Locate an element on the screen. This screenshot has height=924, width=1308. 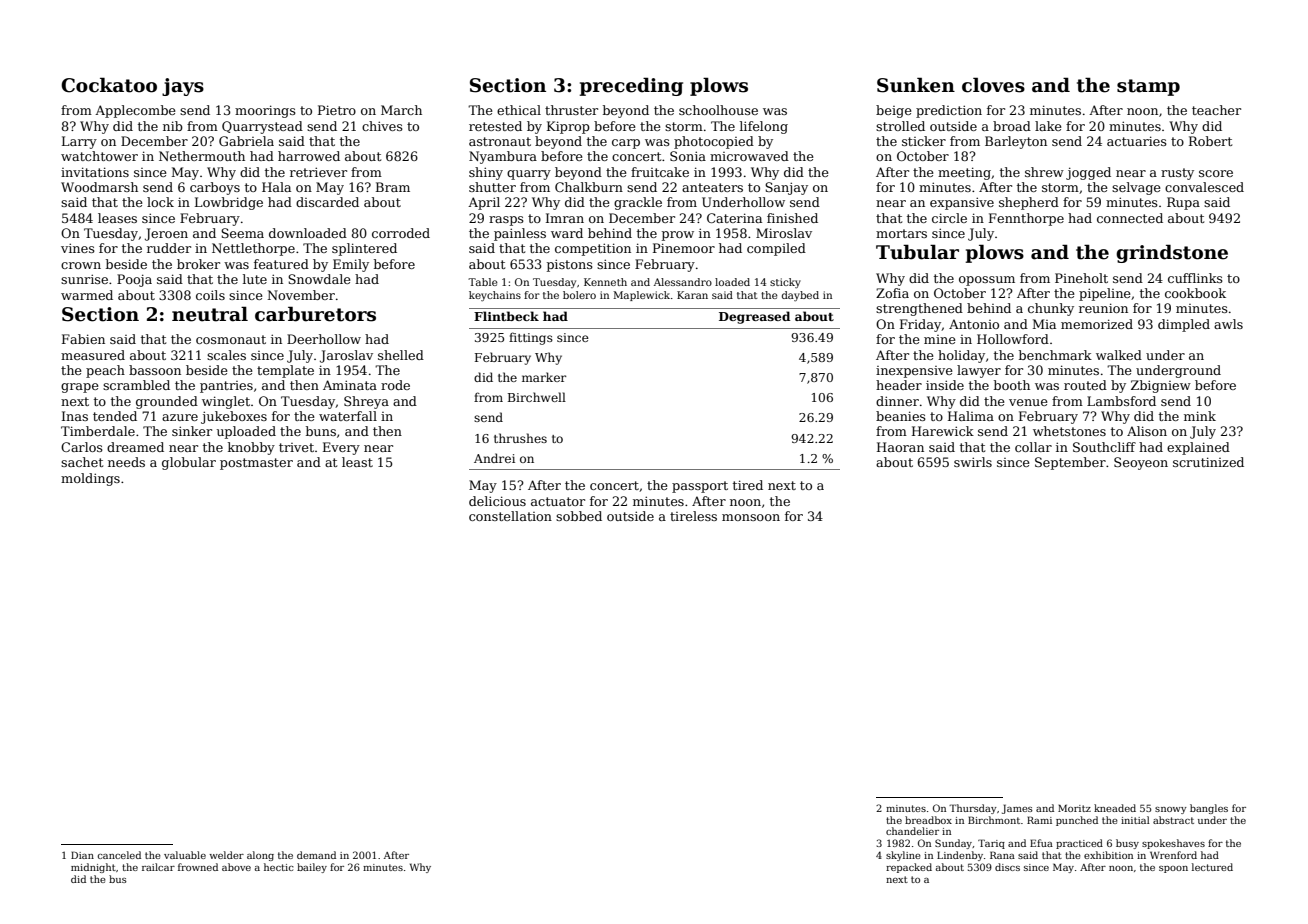
Timberdale is located at coordinates (98, 431).
